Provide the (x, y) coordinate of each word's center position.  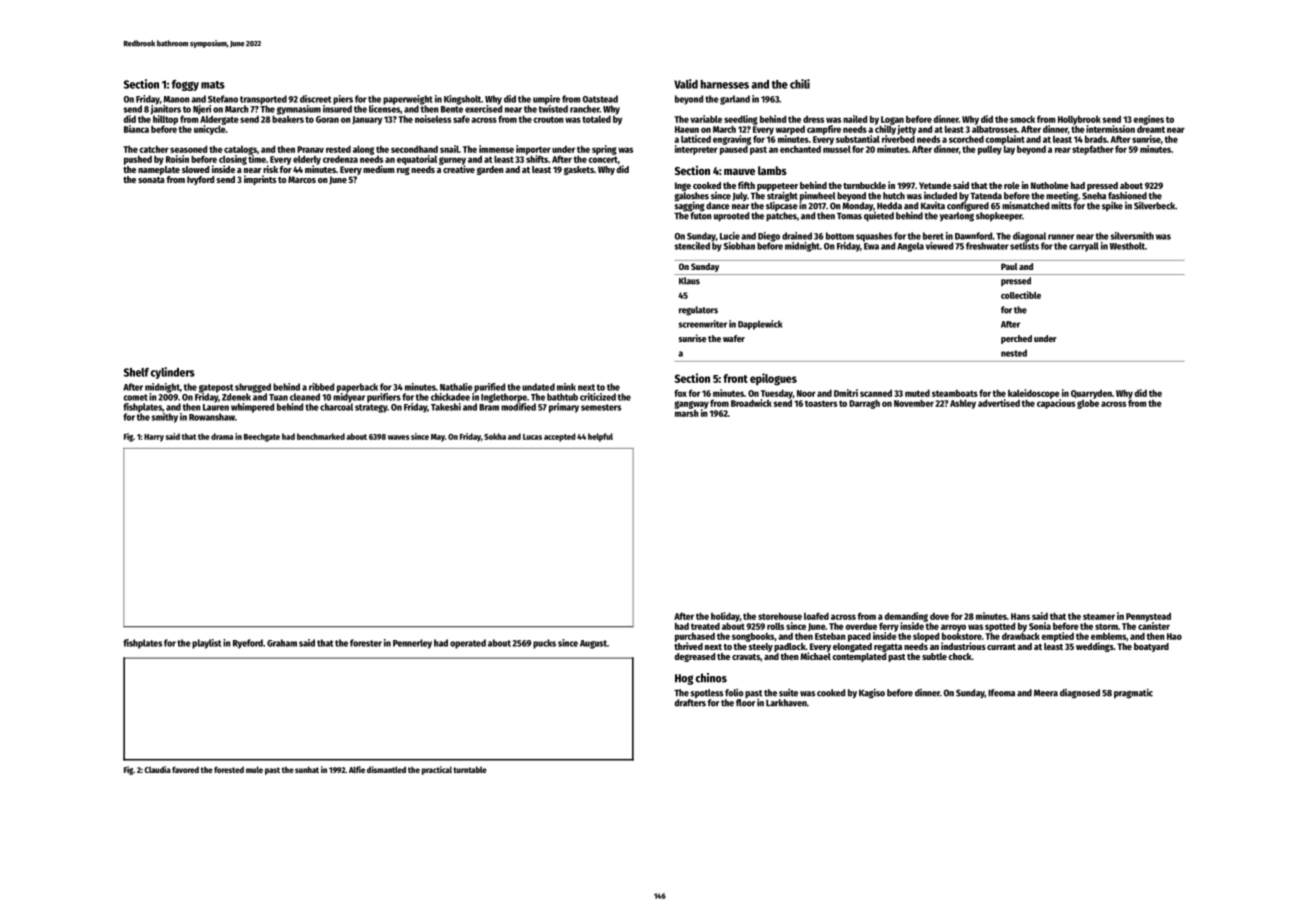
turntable (470, 769)
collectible (1021, 295)
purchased (695, 637)
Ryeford (248, 644)
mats (213, 85)
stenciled (692, 246)
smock (1022, 119)
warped (790, 130)
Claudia (158, 769)
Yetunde (935, 185)
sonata (151, 180)
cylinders (173, 373)
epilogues (773, 379)
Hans (1020, 616)
